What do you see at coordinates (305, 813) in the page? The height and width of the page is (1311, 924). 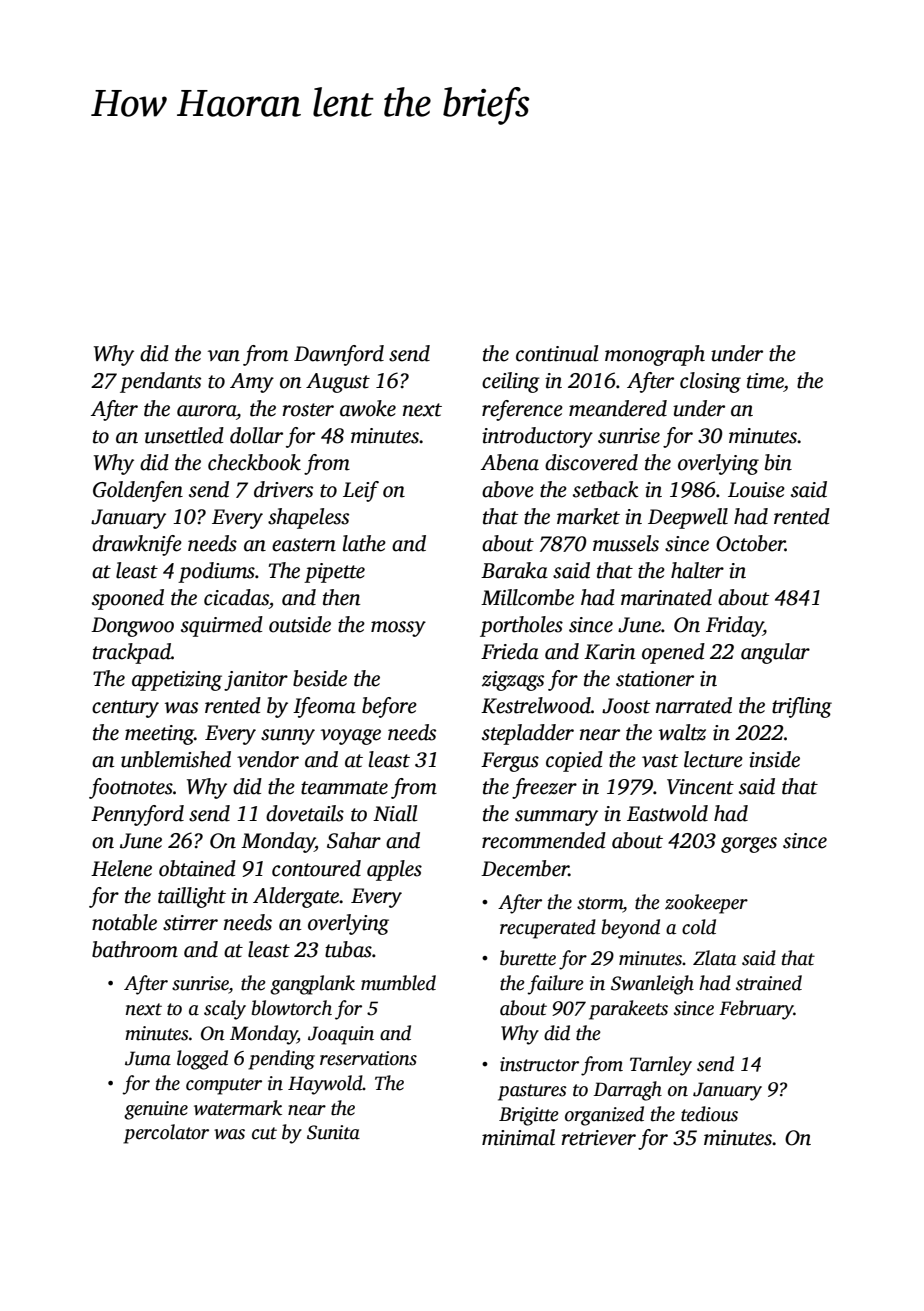 I see `dovetails` at bounding box center [305, 813].
